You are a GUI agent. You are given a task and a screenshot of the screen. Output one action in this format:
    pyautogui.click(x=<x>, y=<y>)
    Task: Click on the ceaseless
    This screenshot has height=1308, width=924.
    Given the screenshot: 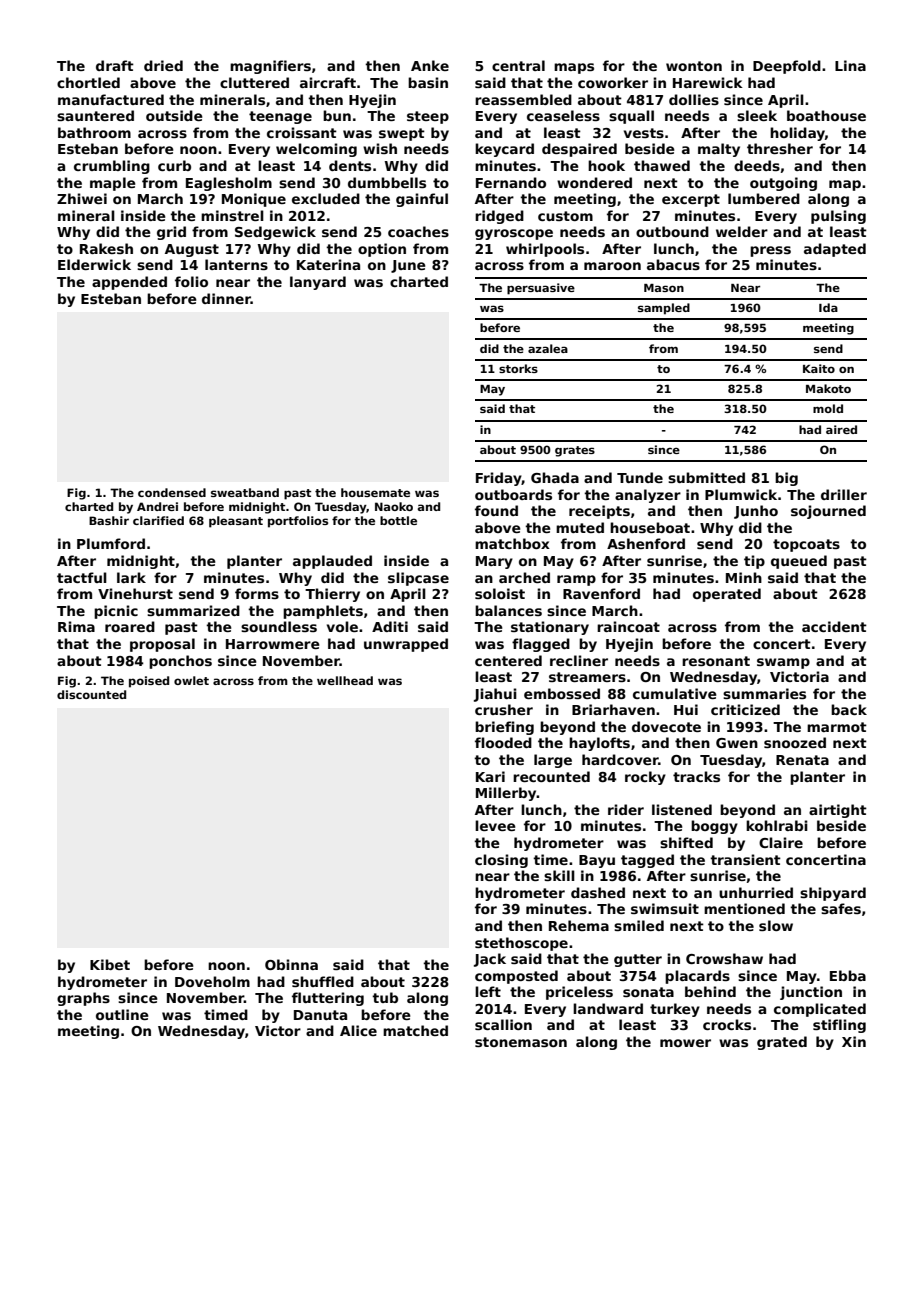 What is the action you would take?
    pyautogui.click(x=563, y=115)
